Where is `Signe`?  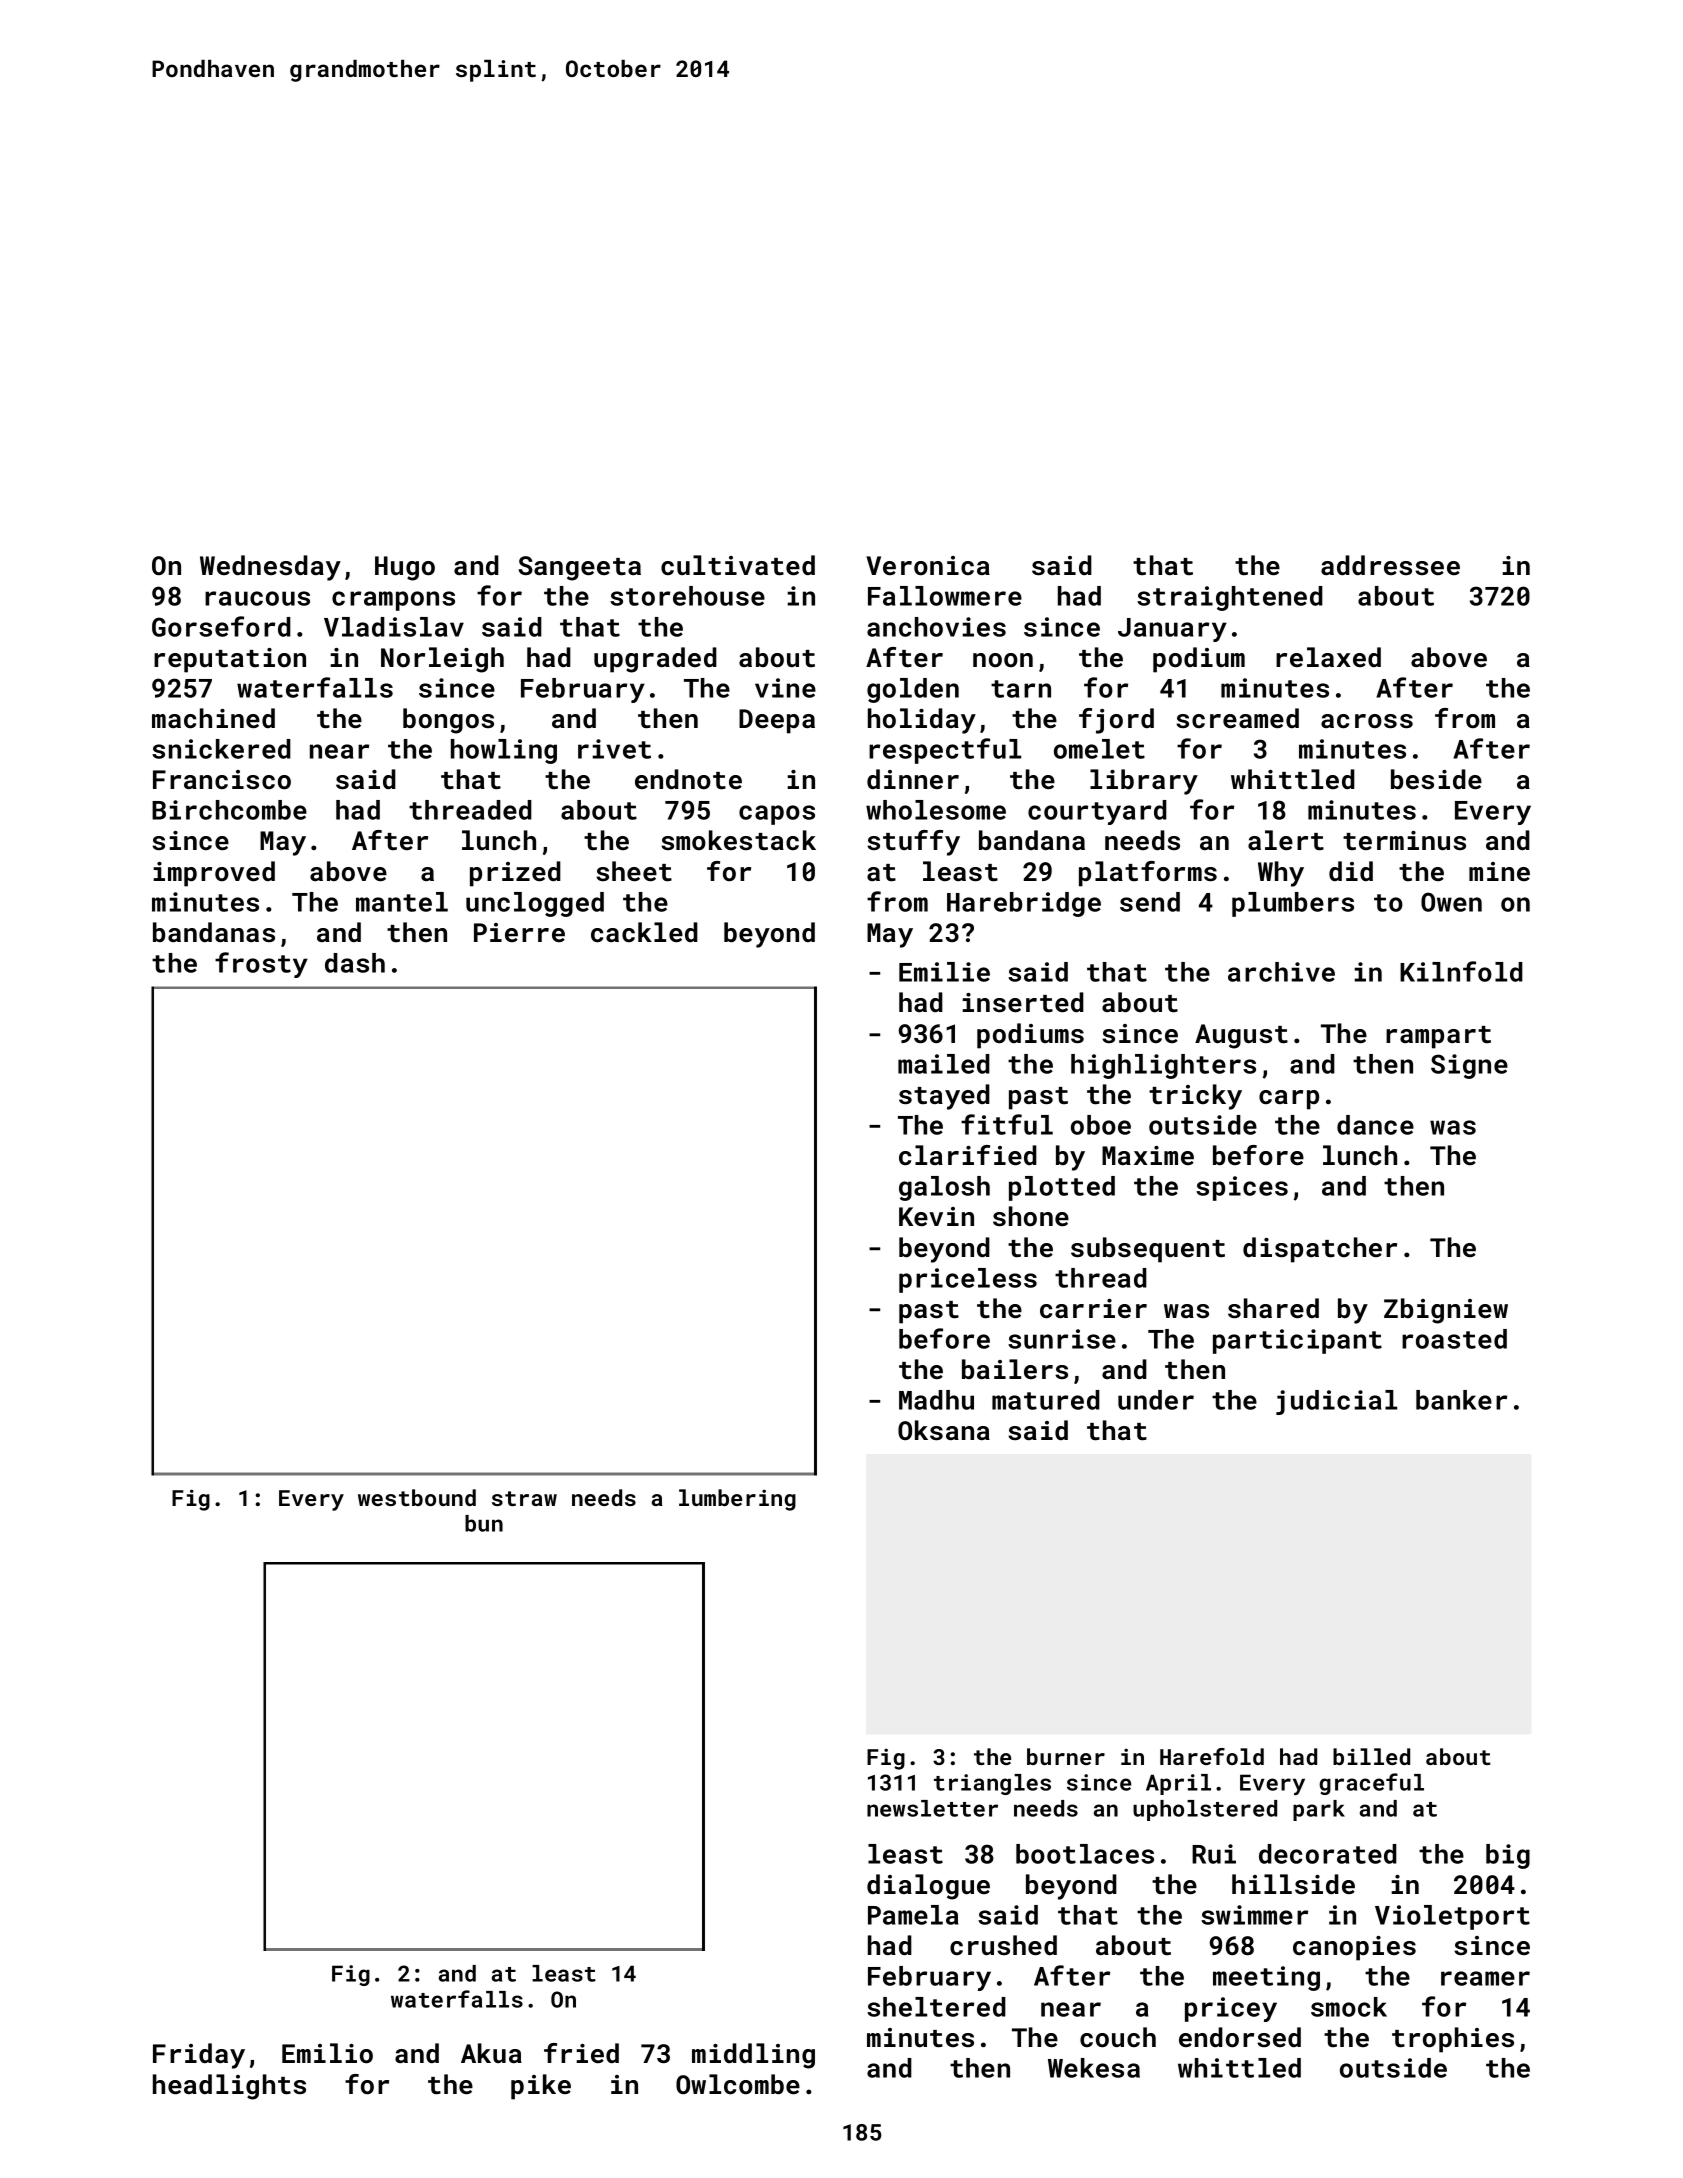 Signe is located at coordinates (1469, 1066).
